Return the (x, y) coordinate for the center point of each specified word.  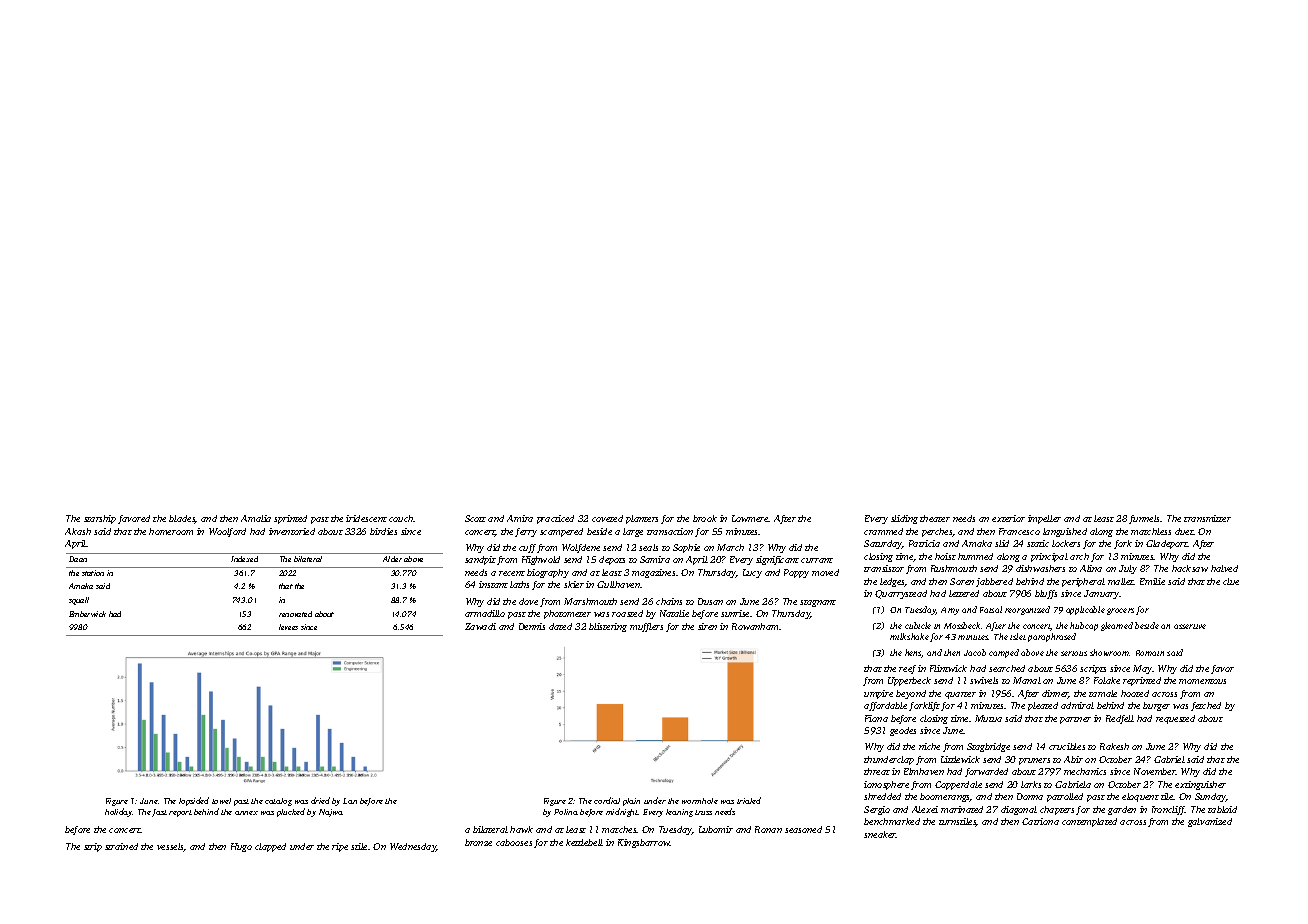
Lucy (752, 573)
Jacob (975, 652)
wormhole (700, 801)
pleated (1043, 706)
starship (100, 519)
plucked (291, 812)
